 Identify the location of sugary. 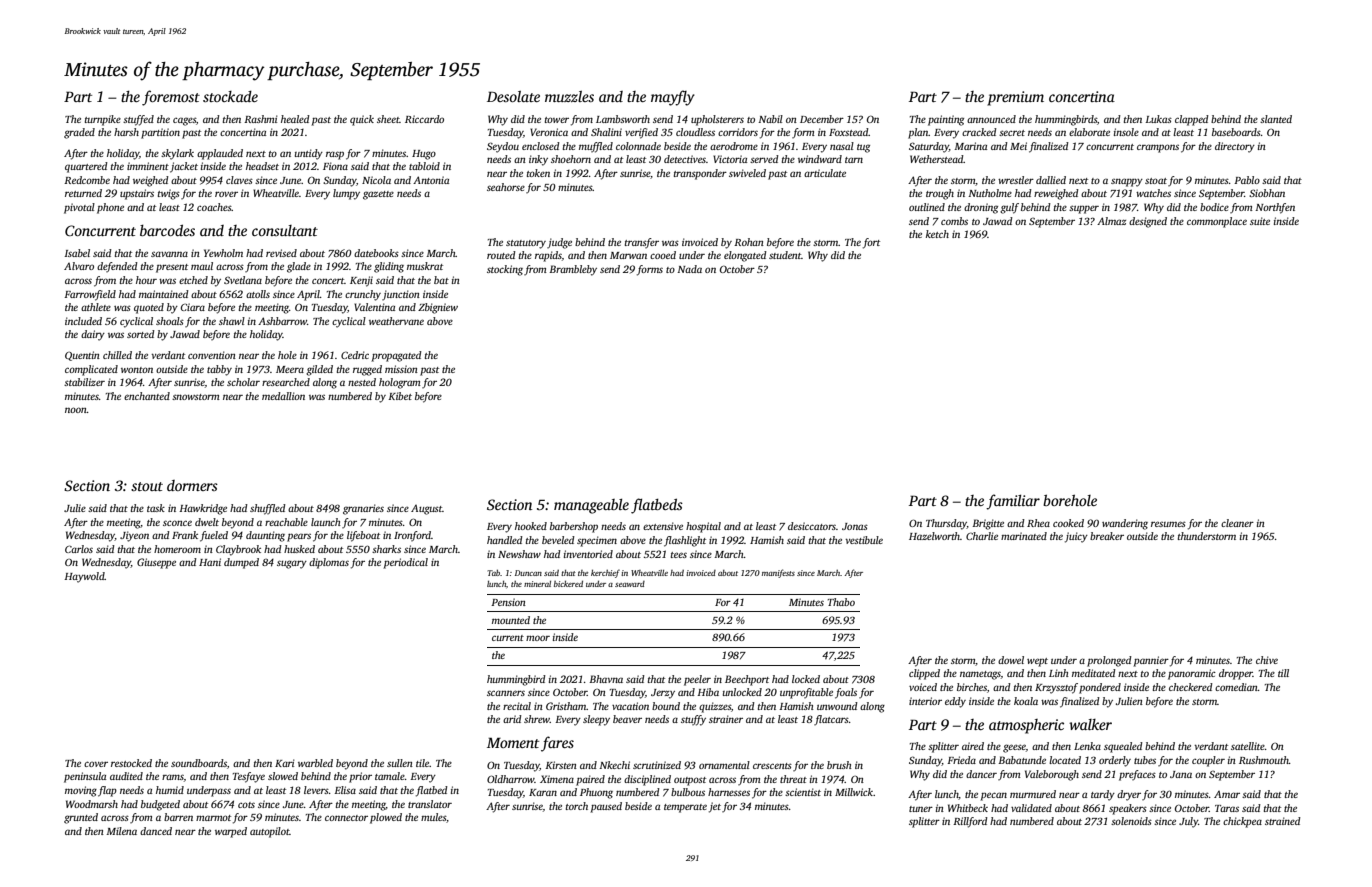
(292, 564).
